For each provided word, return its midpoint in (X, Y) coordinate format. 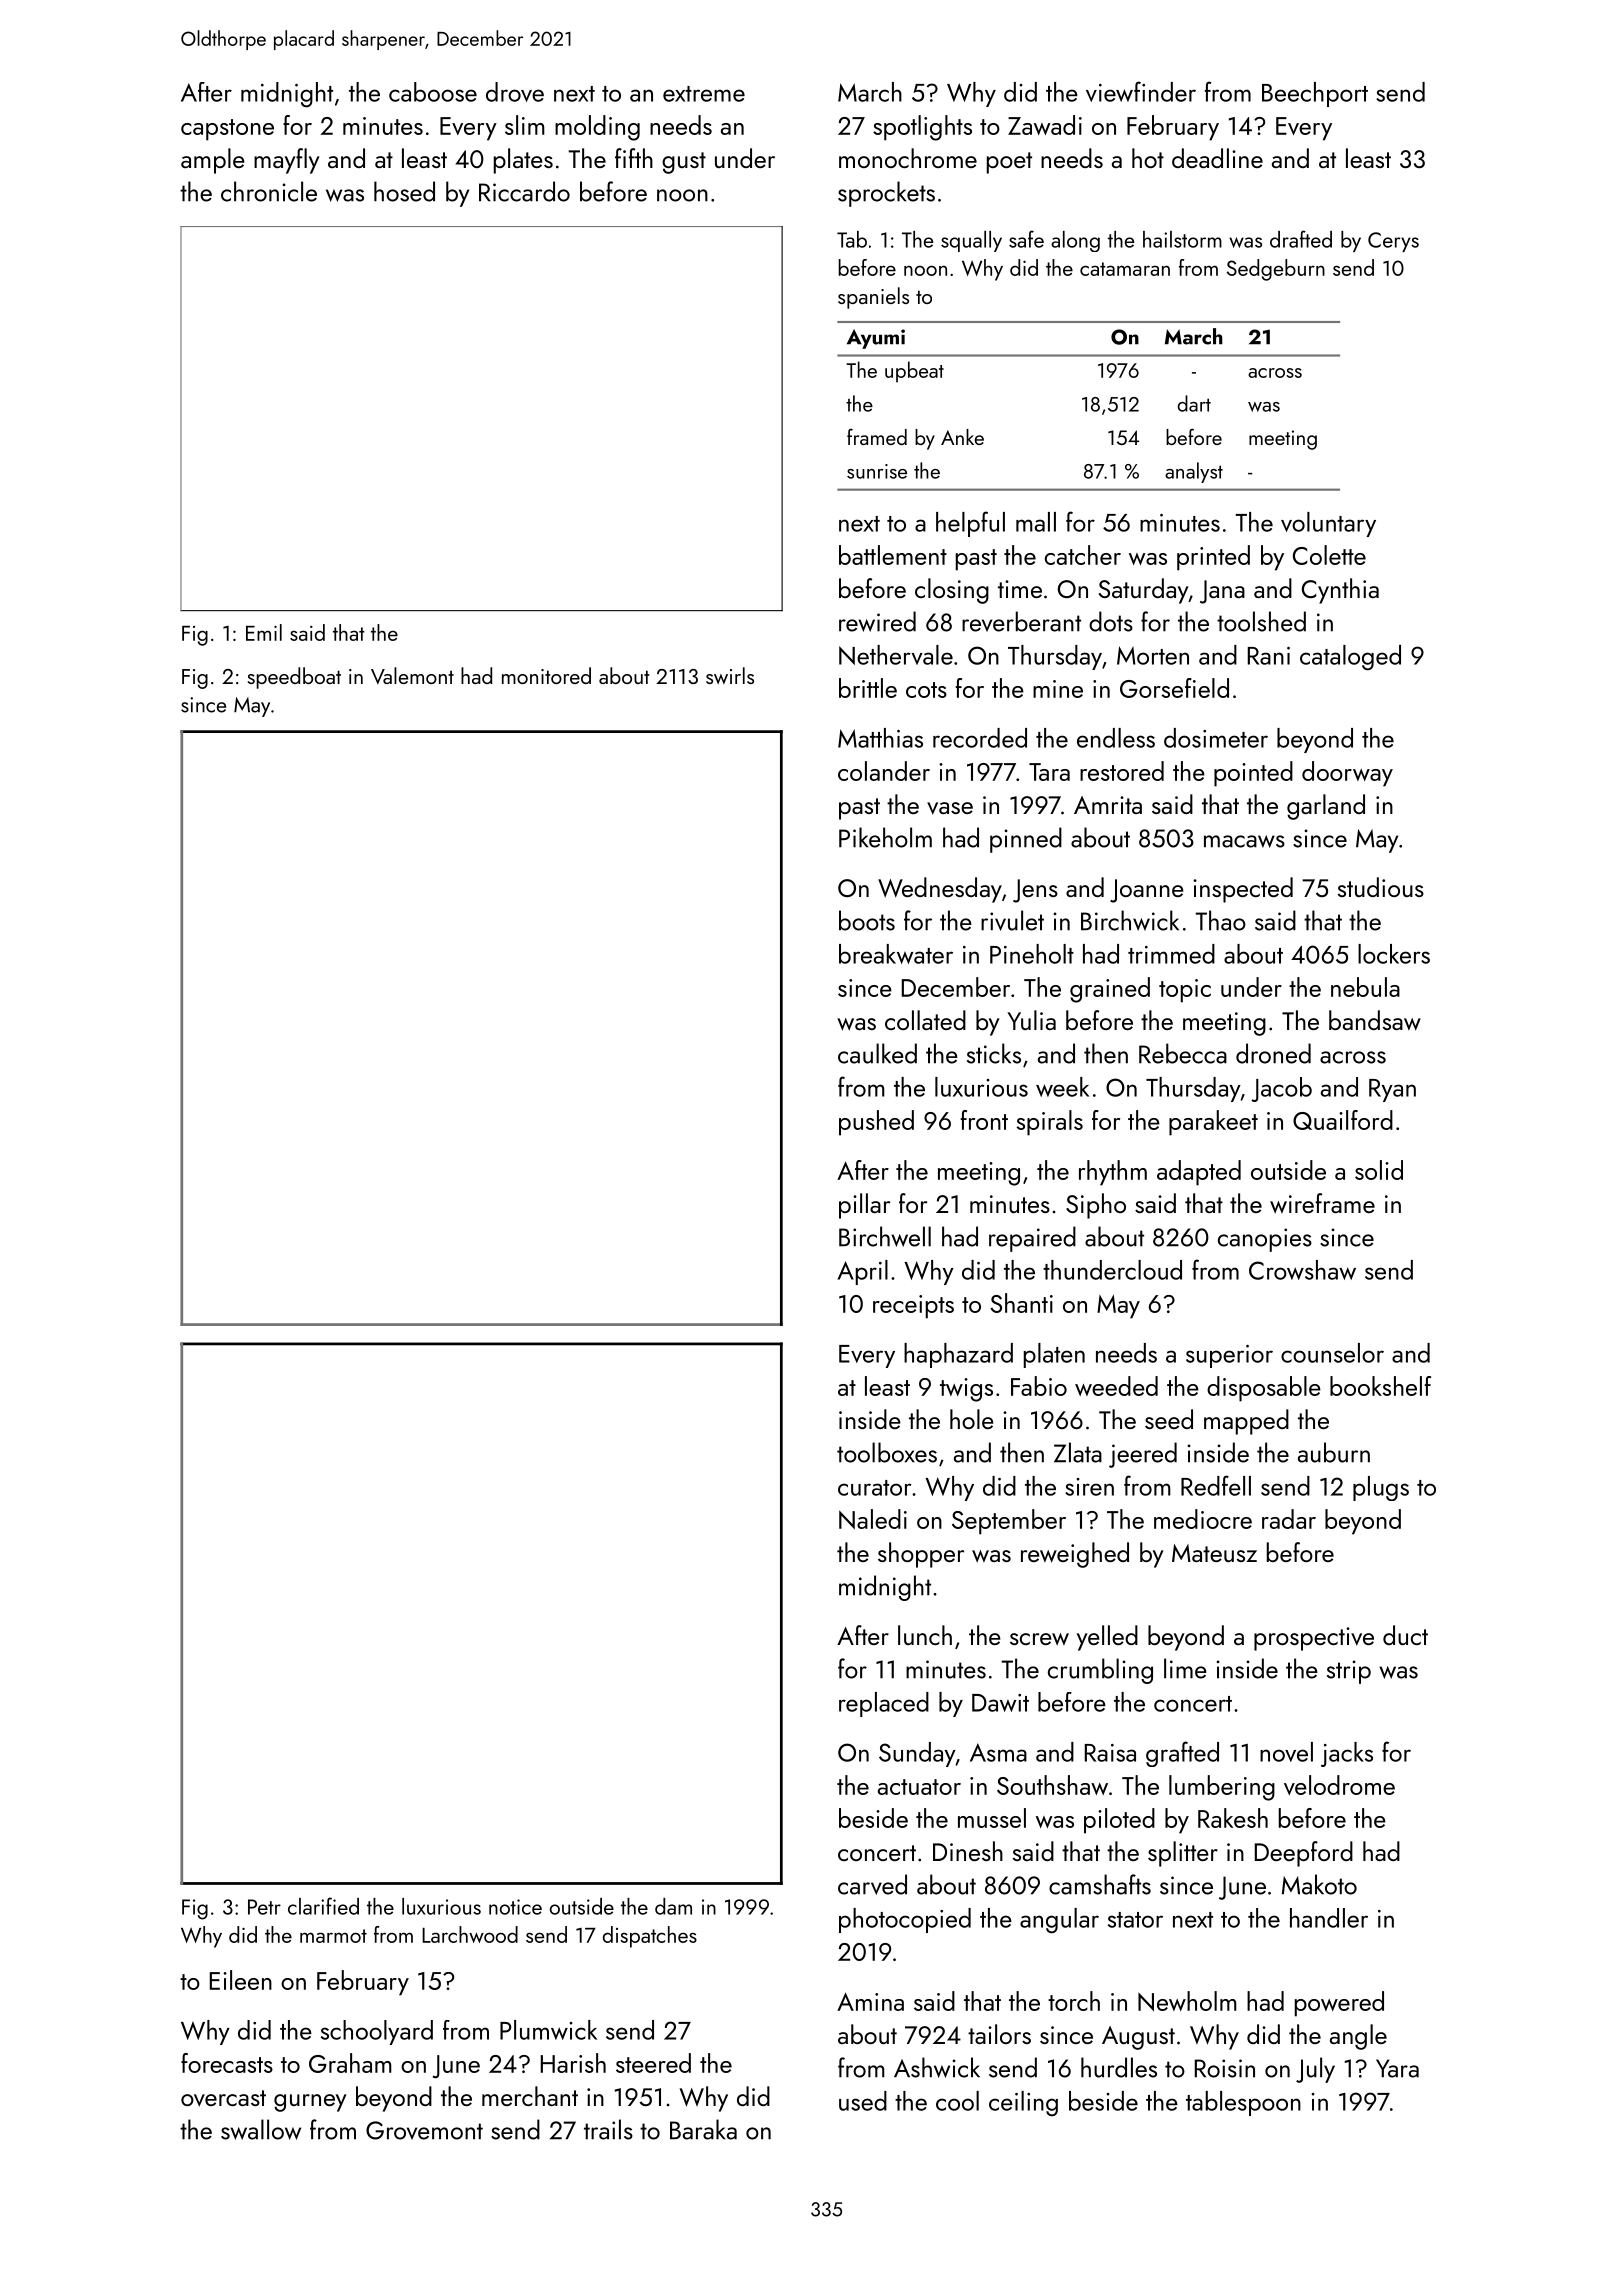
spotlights (922, 128)
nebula (1365, 987)
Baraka (703, 2129)
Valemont (412, 675)
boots (867, 920)
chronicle (269, 191)
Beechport (1315, 94)
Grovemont (424, 2130)
